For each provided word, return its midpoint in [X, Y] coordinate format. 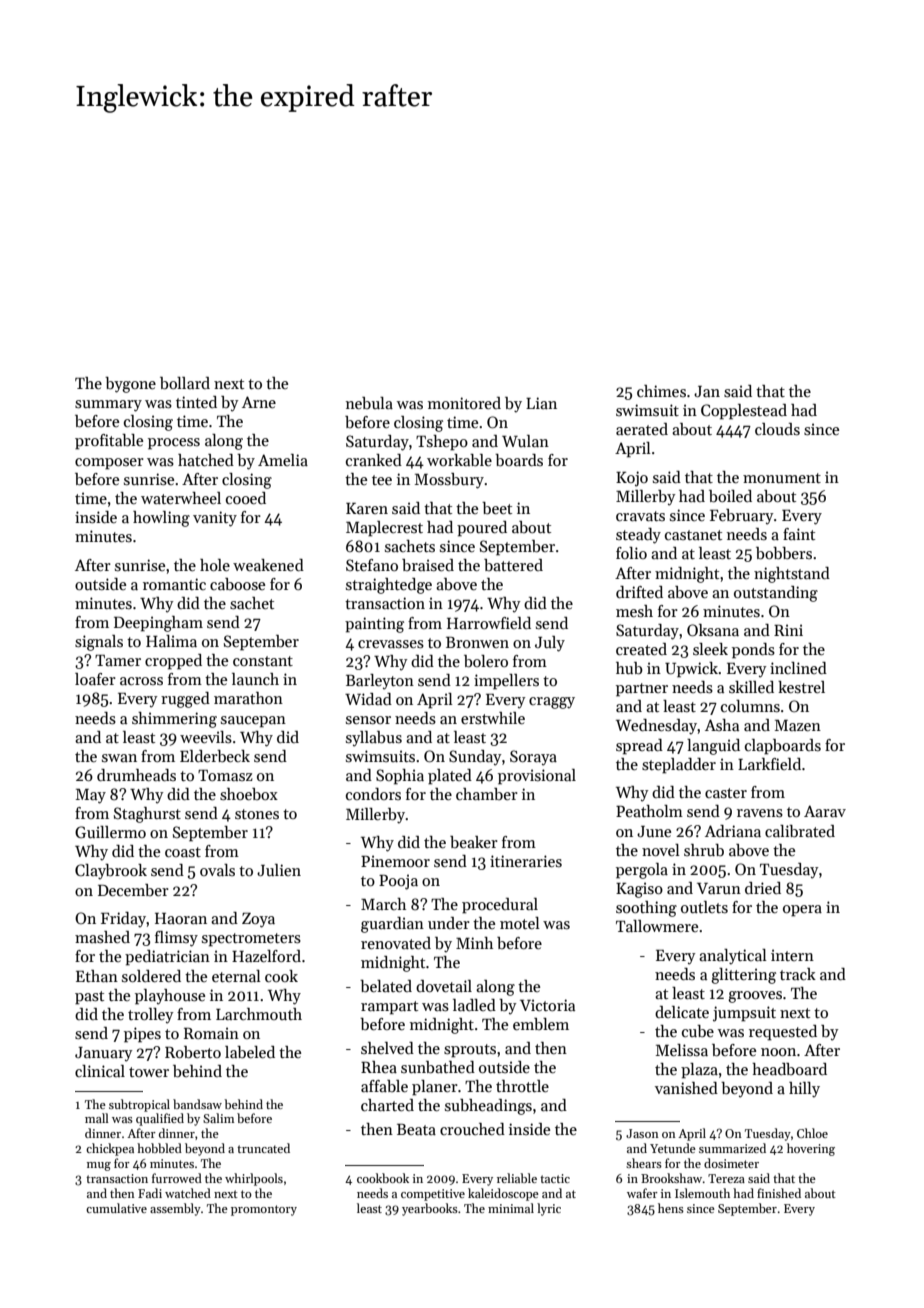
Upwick [691, 670]
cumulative [116, 1208]
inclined [798, 668]
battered [513, 565]
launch [255, 679]
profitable [109, 442]
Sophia [400, 777]
